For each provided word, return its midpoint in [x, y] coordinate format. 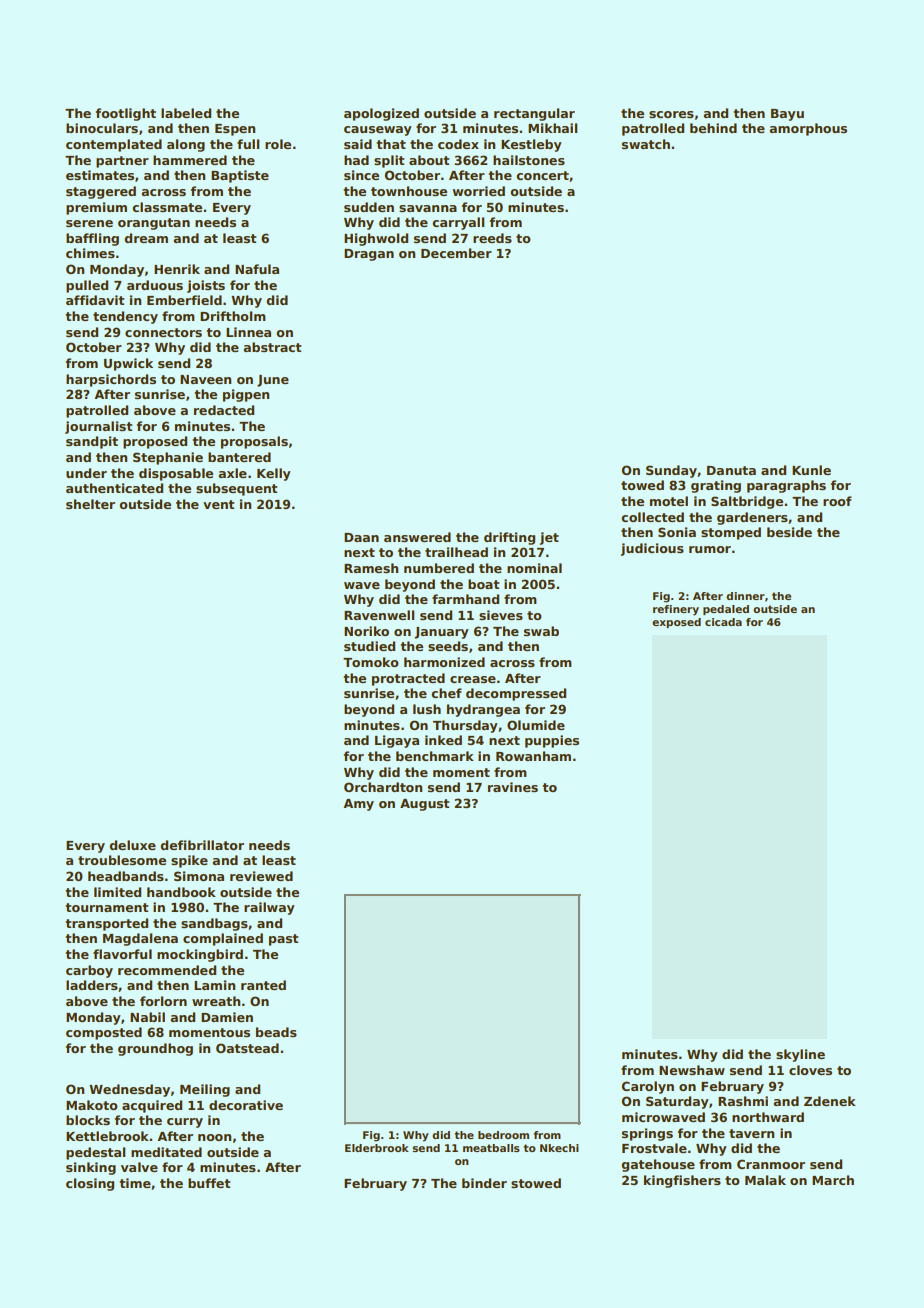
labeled [186, 113]
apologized [381, 114]
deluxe [132, 845]
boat [483, 584]
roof [837, 501]
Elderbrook [377, 1148]
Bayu [787, 115]
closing [90, 1184]
